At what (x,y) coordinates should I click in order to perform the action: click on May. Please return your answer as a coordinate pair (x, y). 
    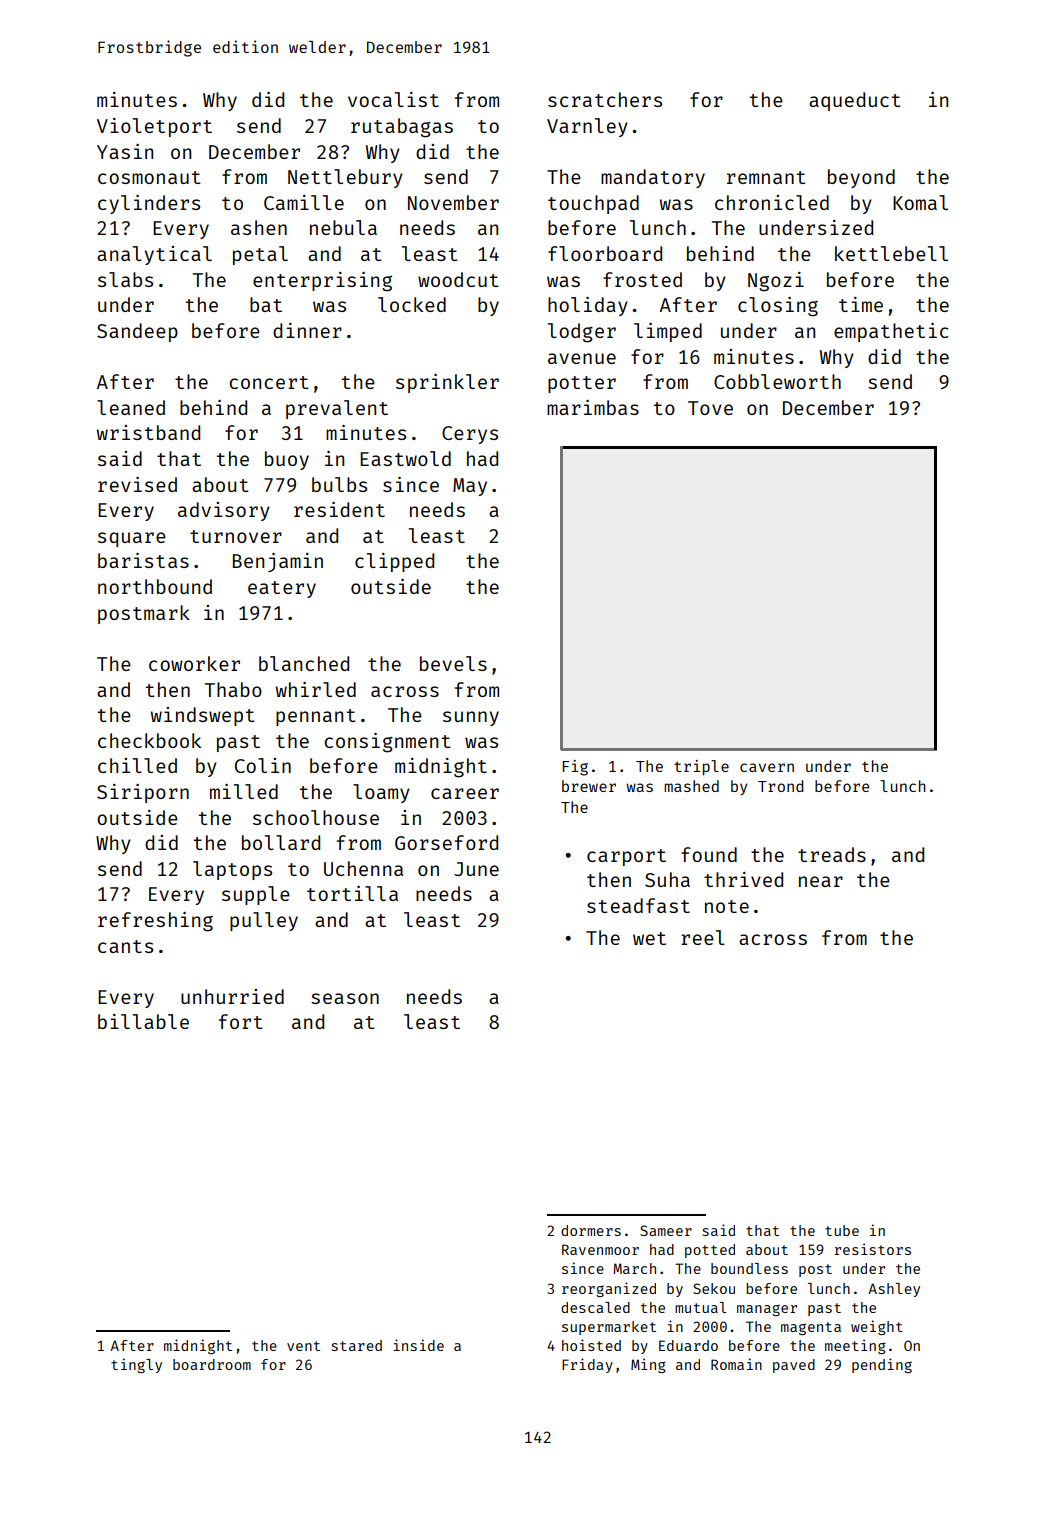
    Looking at the image, I should click on (470, 487).
